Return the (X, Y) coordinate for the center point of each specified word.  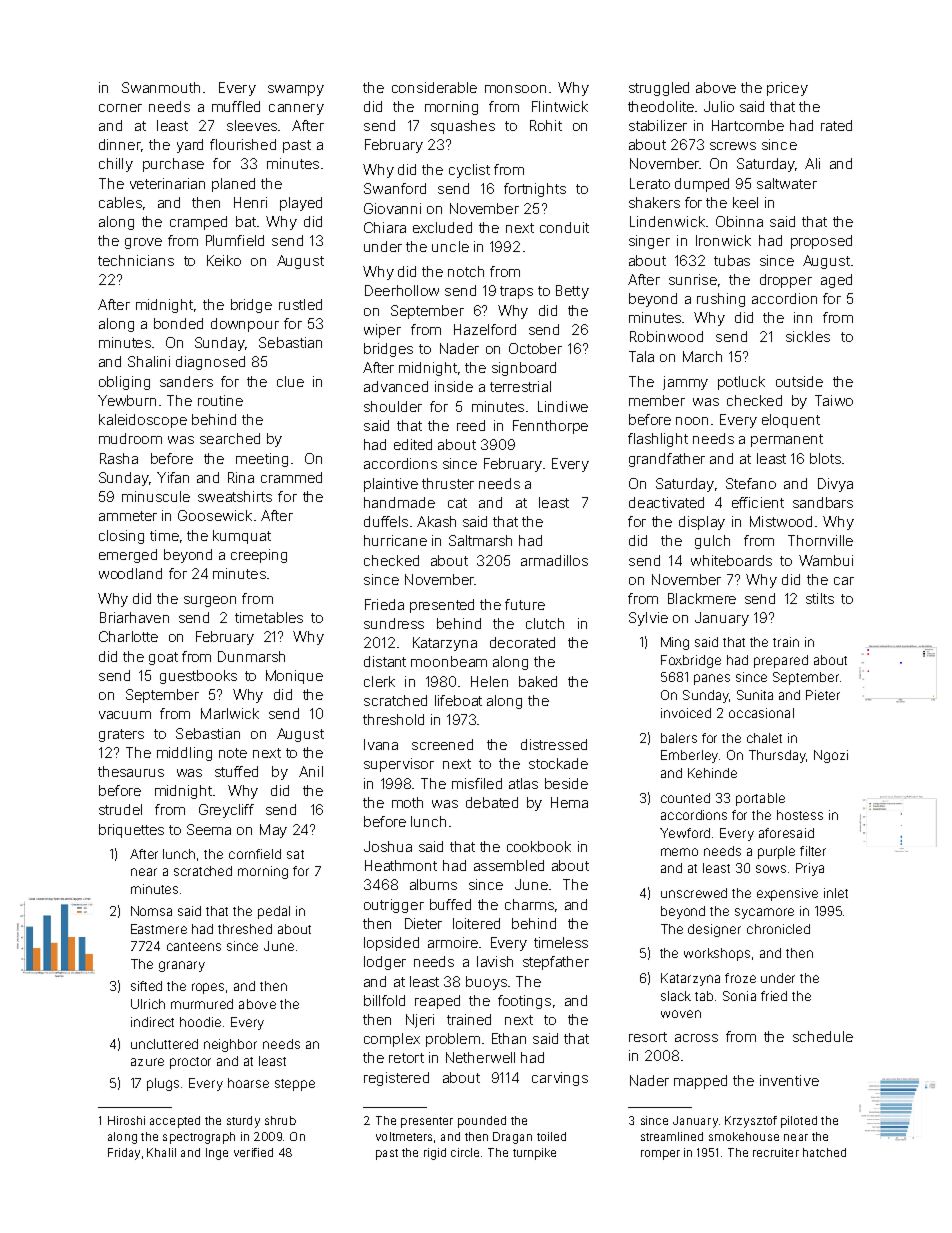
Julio (719, 106)
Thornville (820, 540)
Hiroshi (126, 1120)
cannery (296, 109)
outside (799, 381)
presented (442, 606)
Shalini (149, 361)
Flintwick (560, 106)
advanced (396, 386)
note (233, 753)
